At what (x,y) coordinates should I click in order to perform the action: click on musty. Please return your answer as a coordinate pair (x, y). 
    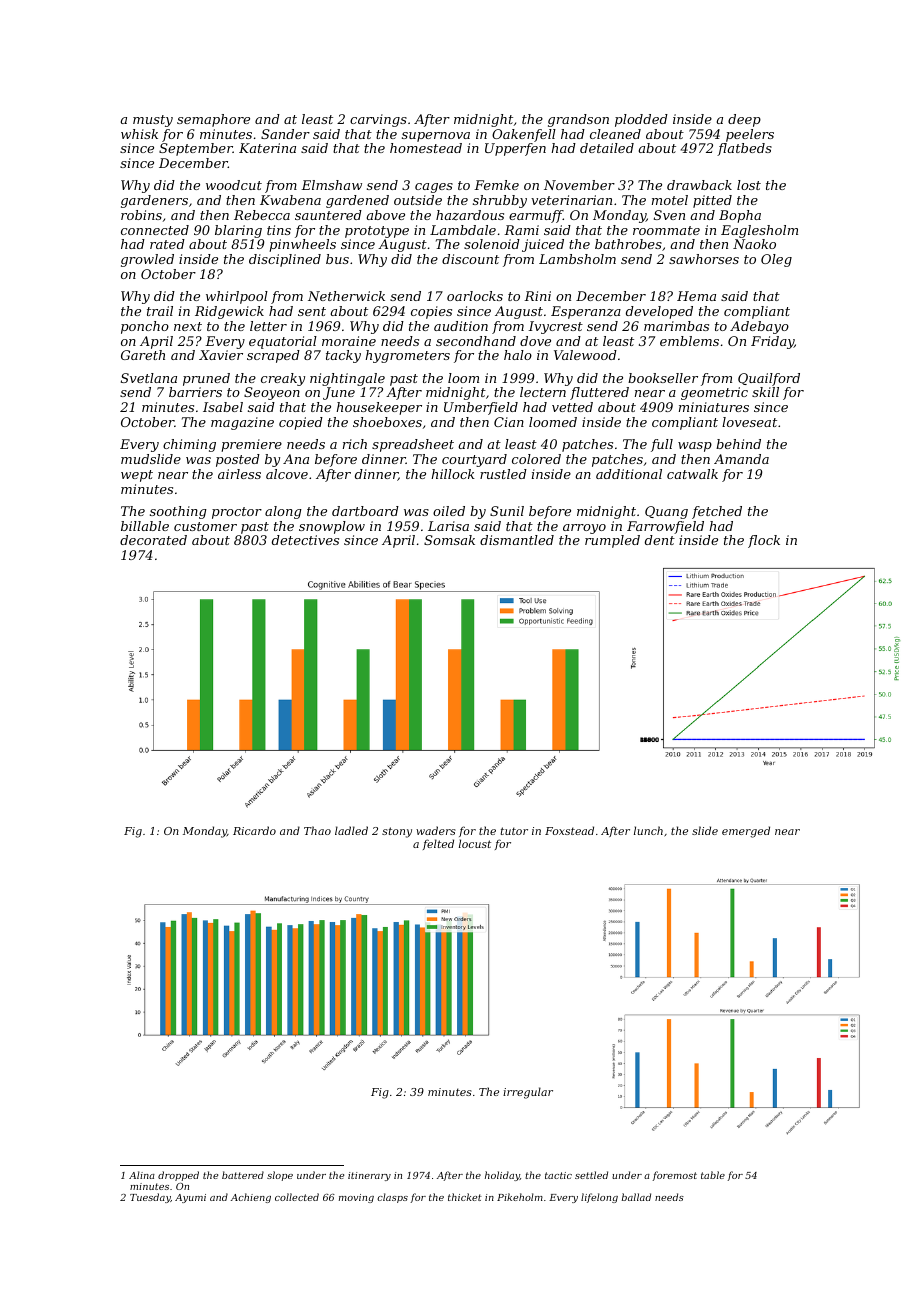
    Looking at the image, I should click on (153, 121).
